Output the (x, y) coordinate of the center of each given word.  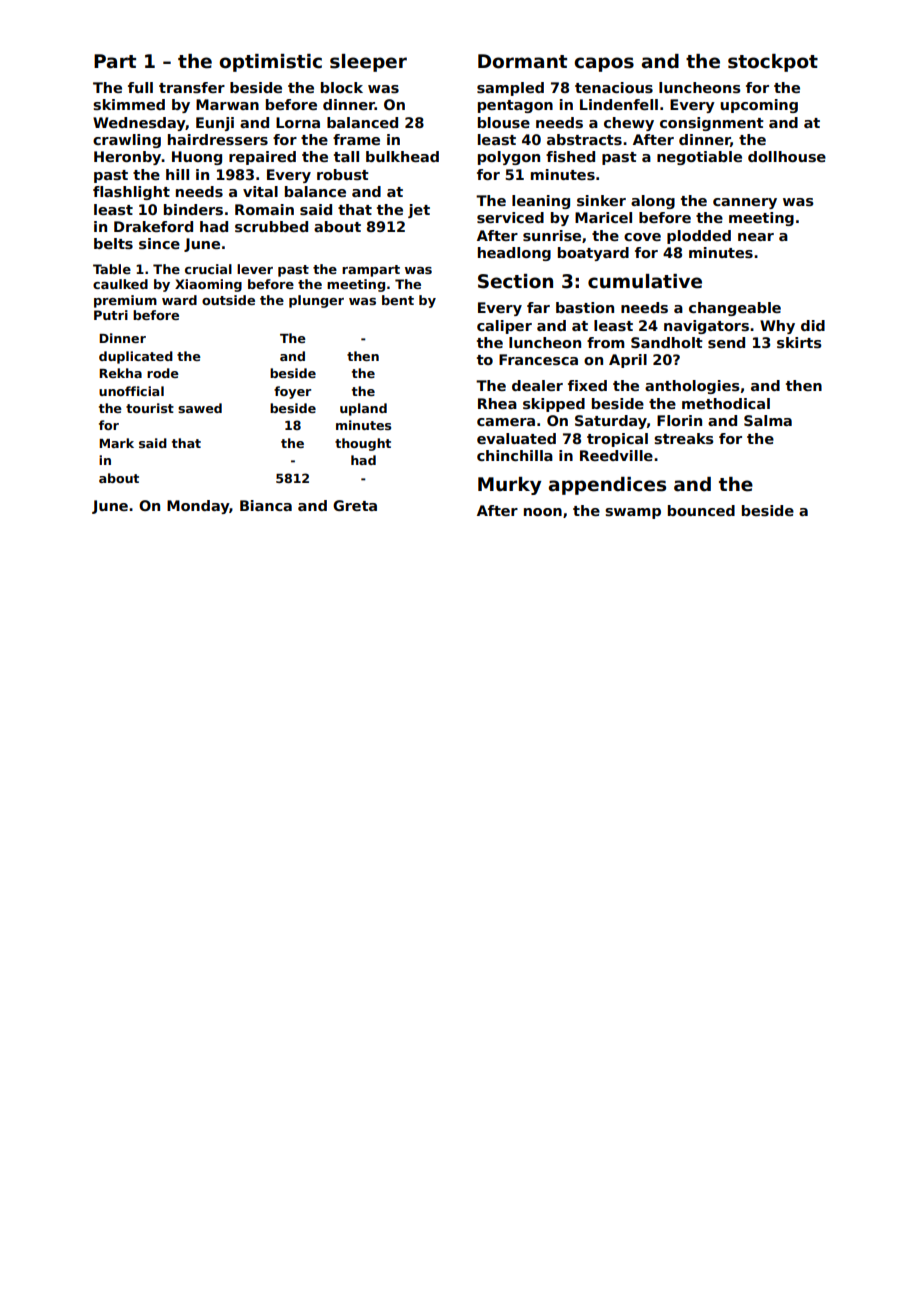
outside (228, 300)
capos (604, 64)
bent (398, 300)
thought (363, 444)
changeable (735, 309)
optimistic (270, 63)
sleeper (368, 63)
